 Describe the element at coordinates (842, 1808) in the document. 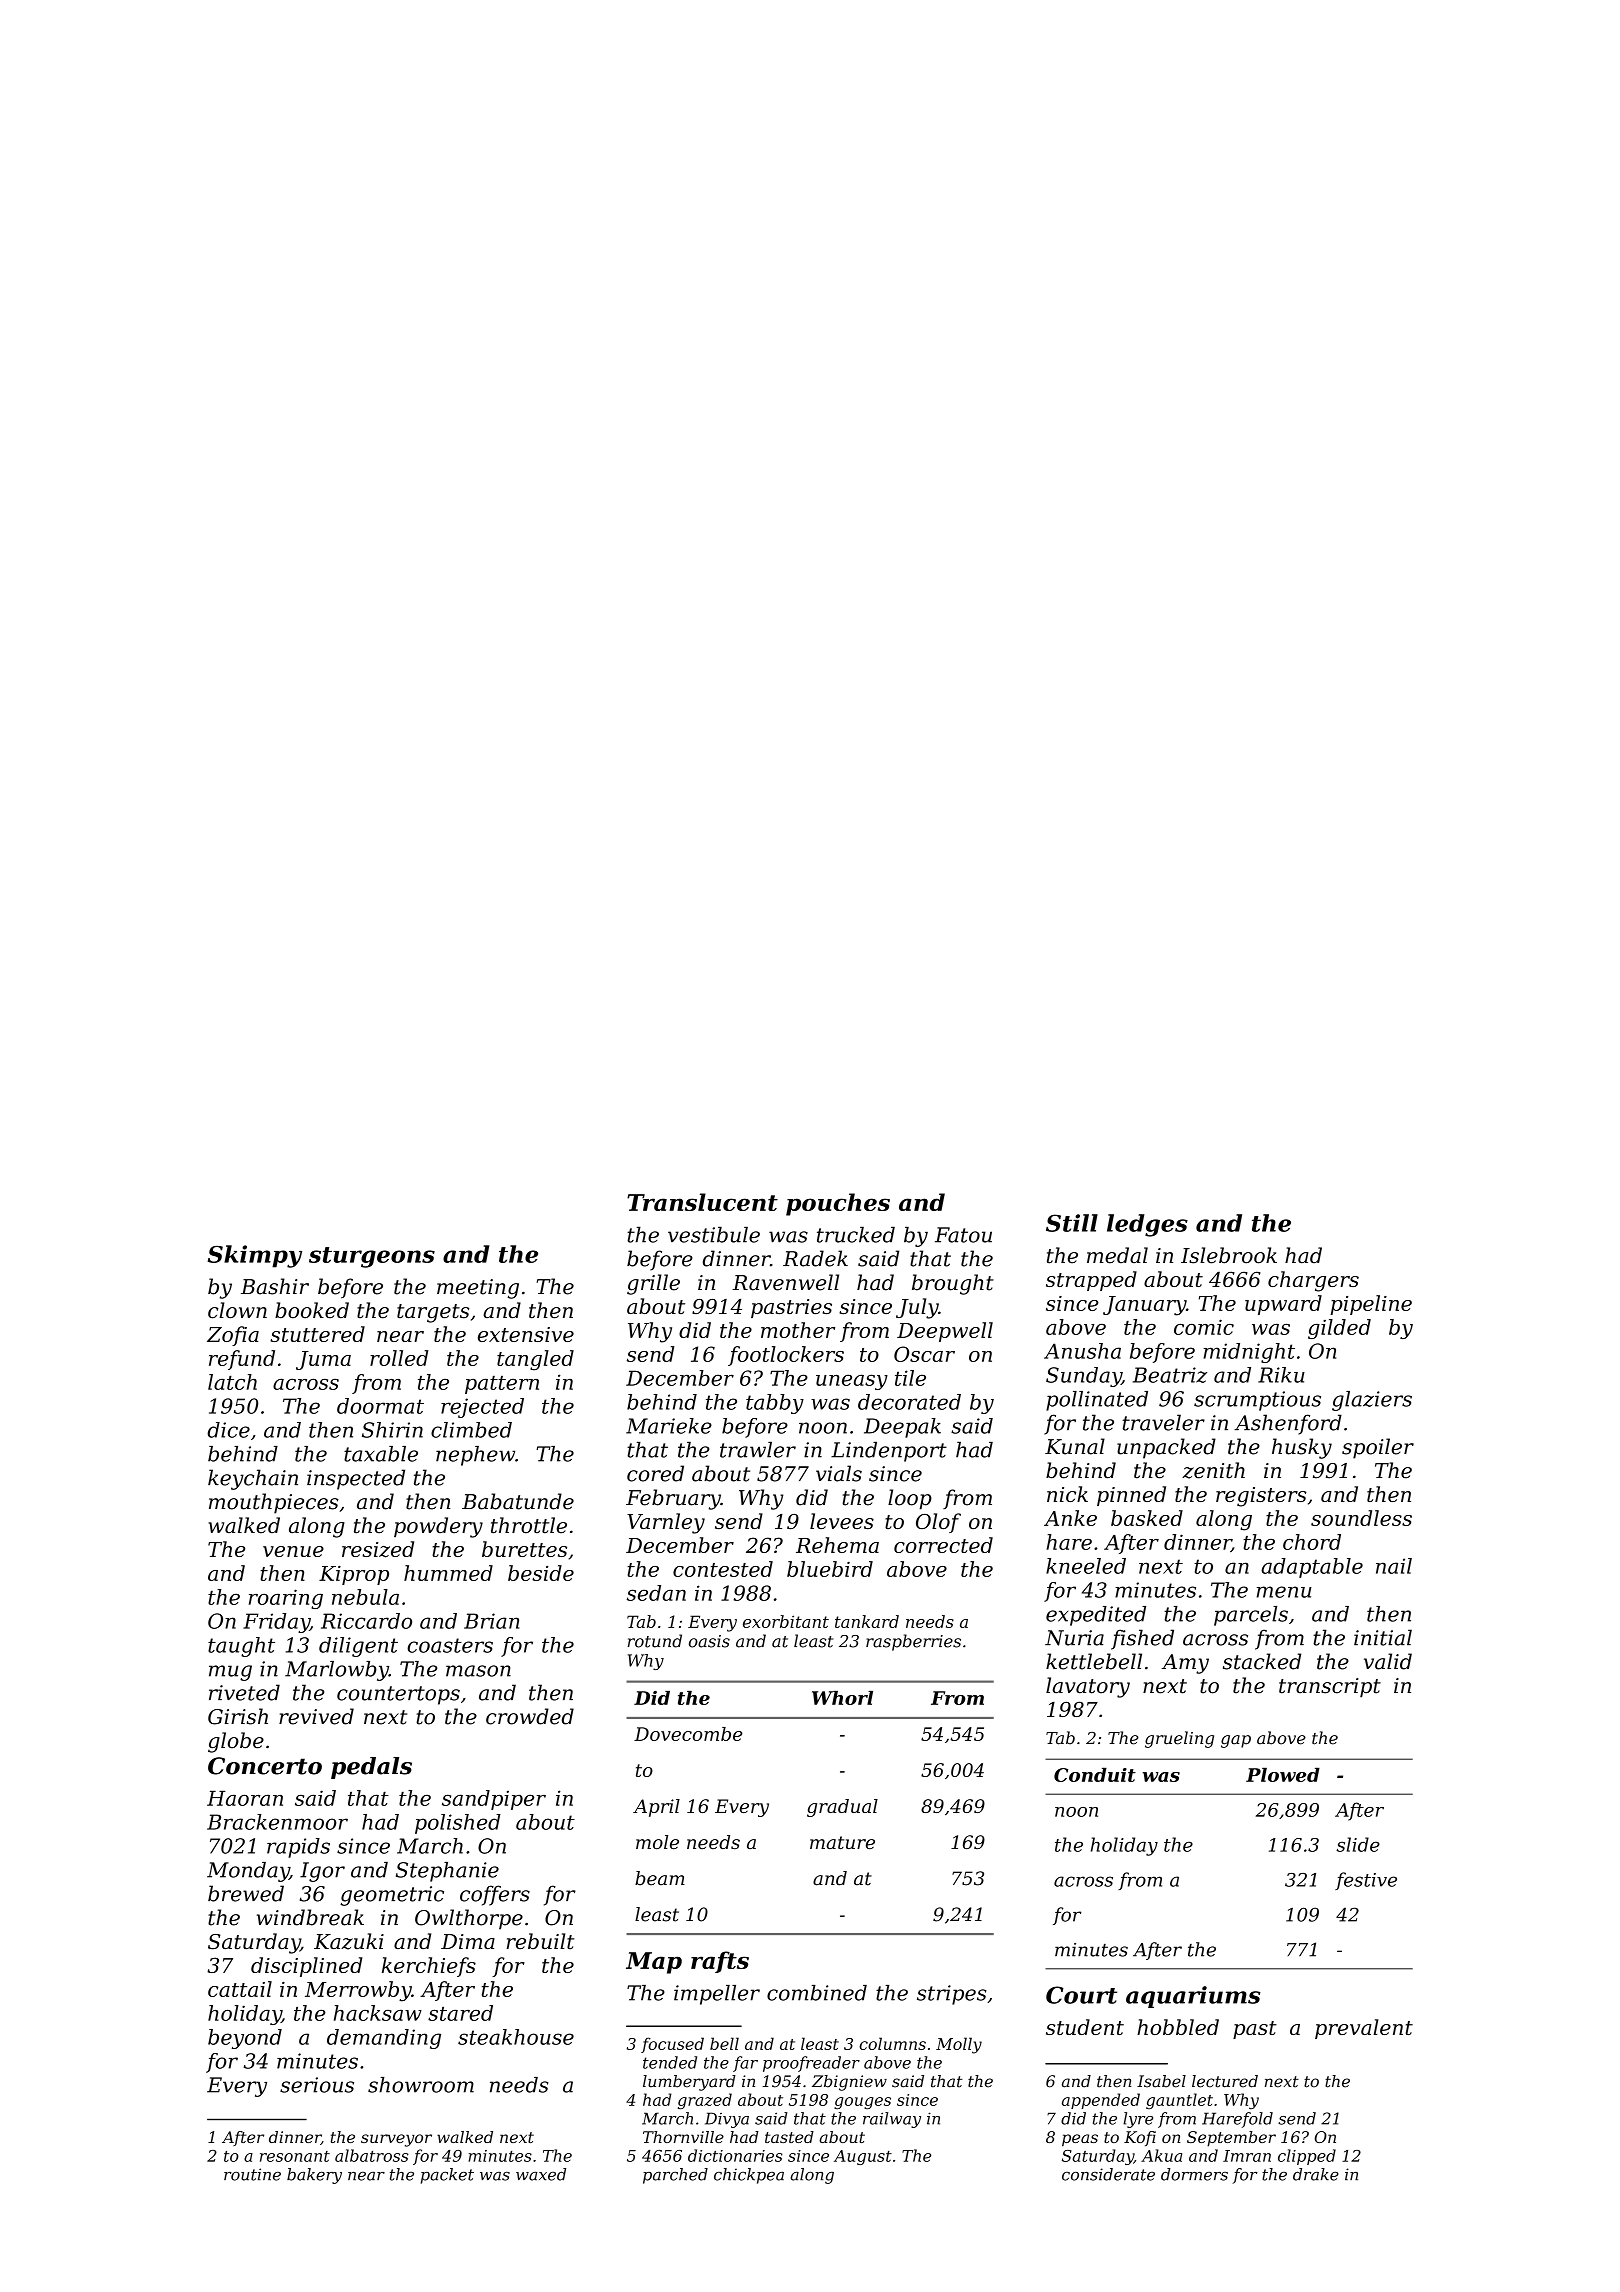

I see `gradual` at that location.
